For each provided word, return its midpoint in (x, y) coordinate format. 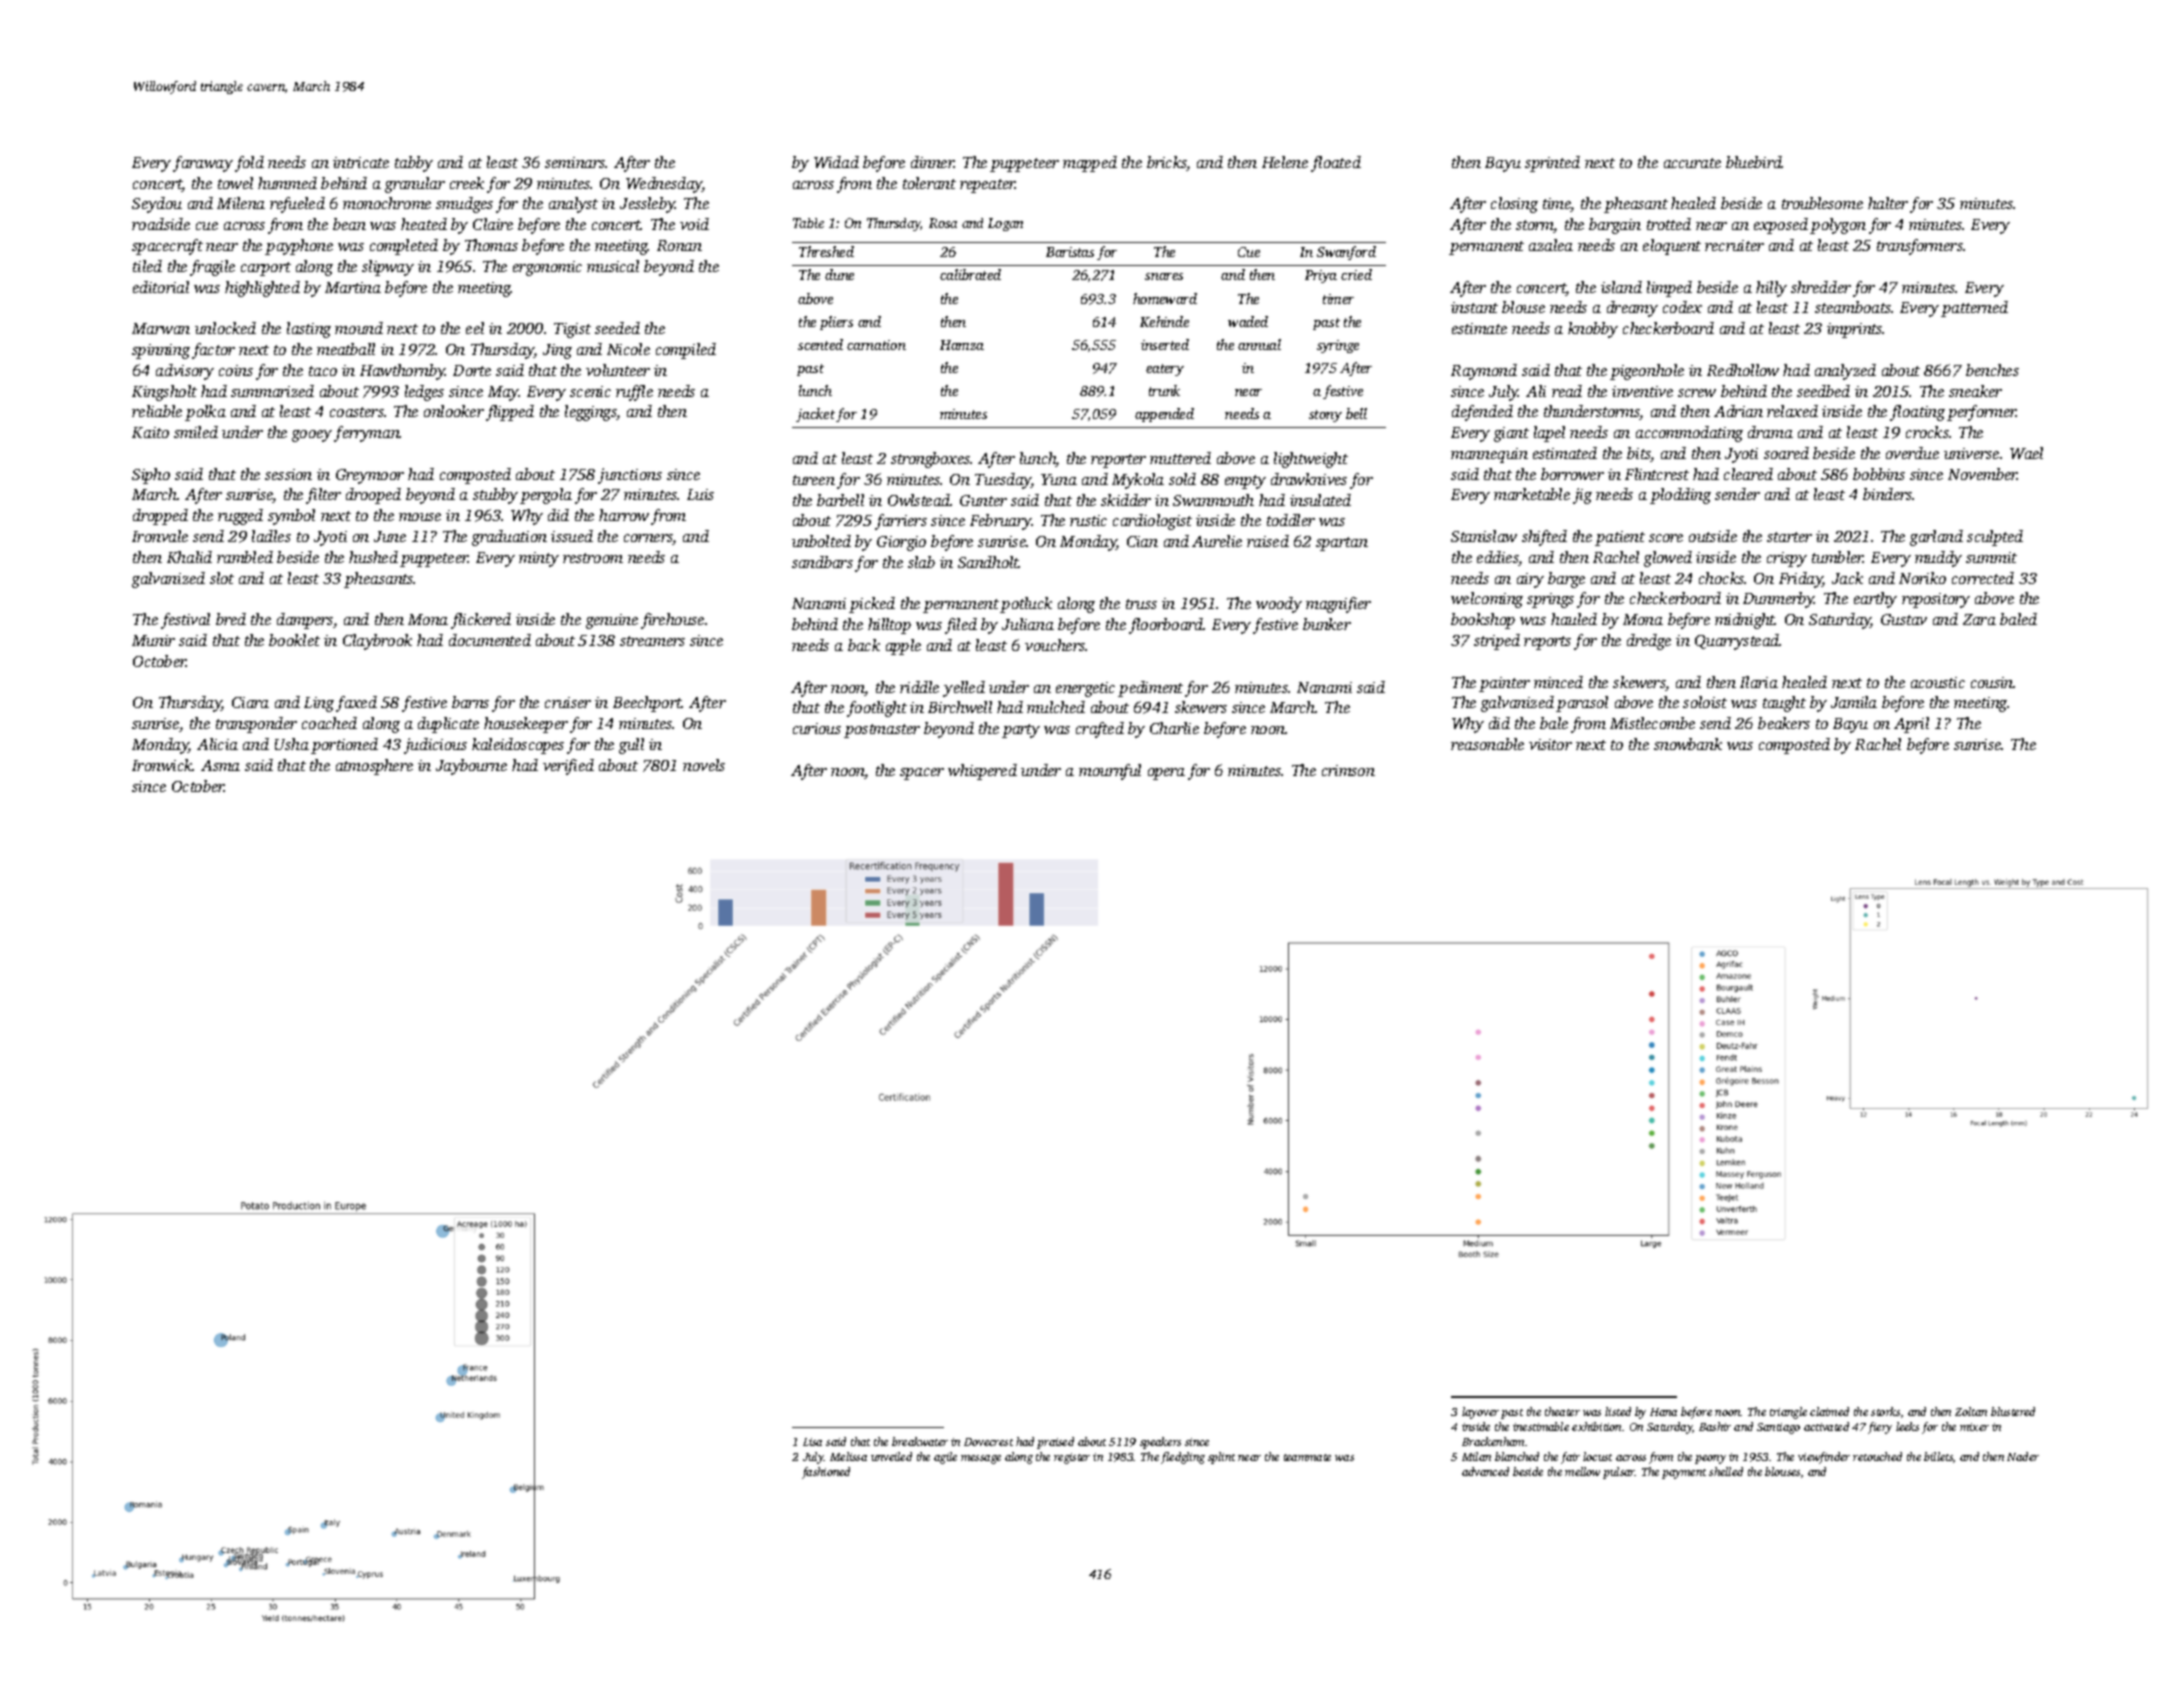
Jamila (1854, 702)
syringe (1338, 346)
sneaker (1975, 391)
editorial (161, 287)
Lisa (812, 1442)
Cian (1142, 541)
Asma (220, 765)
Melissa (848, 1456)
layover (1480, 1413)
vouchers (1055, 645)
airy (1530, 580)
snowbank (1688, 744)
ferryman (367, 434)
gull (631, 746)
